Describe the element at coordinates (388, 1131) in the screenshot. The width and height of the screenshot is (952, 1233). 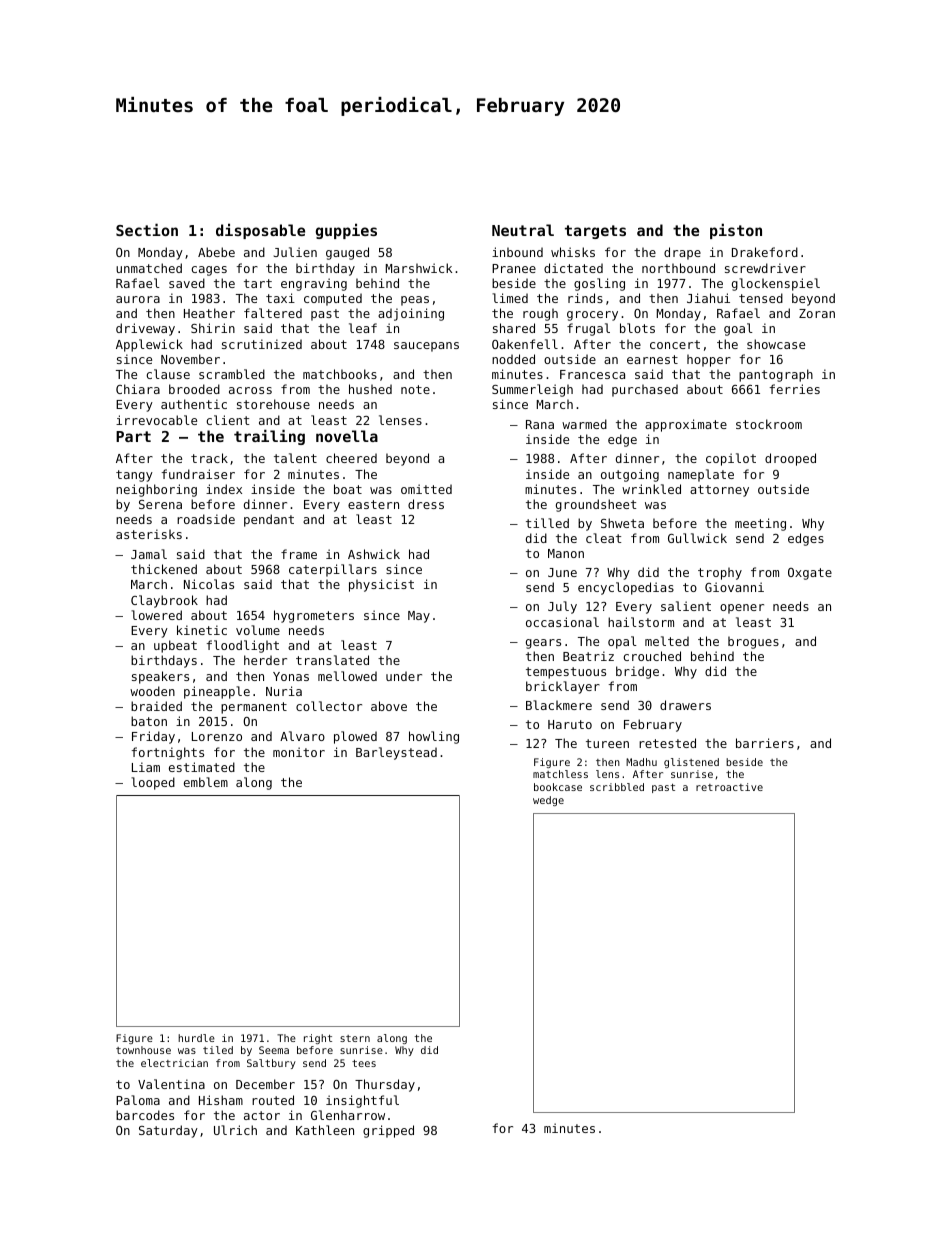
I see `gripped` at that location.
